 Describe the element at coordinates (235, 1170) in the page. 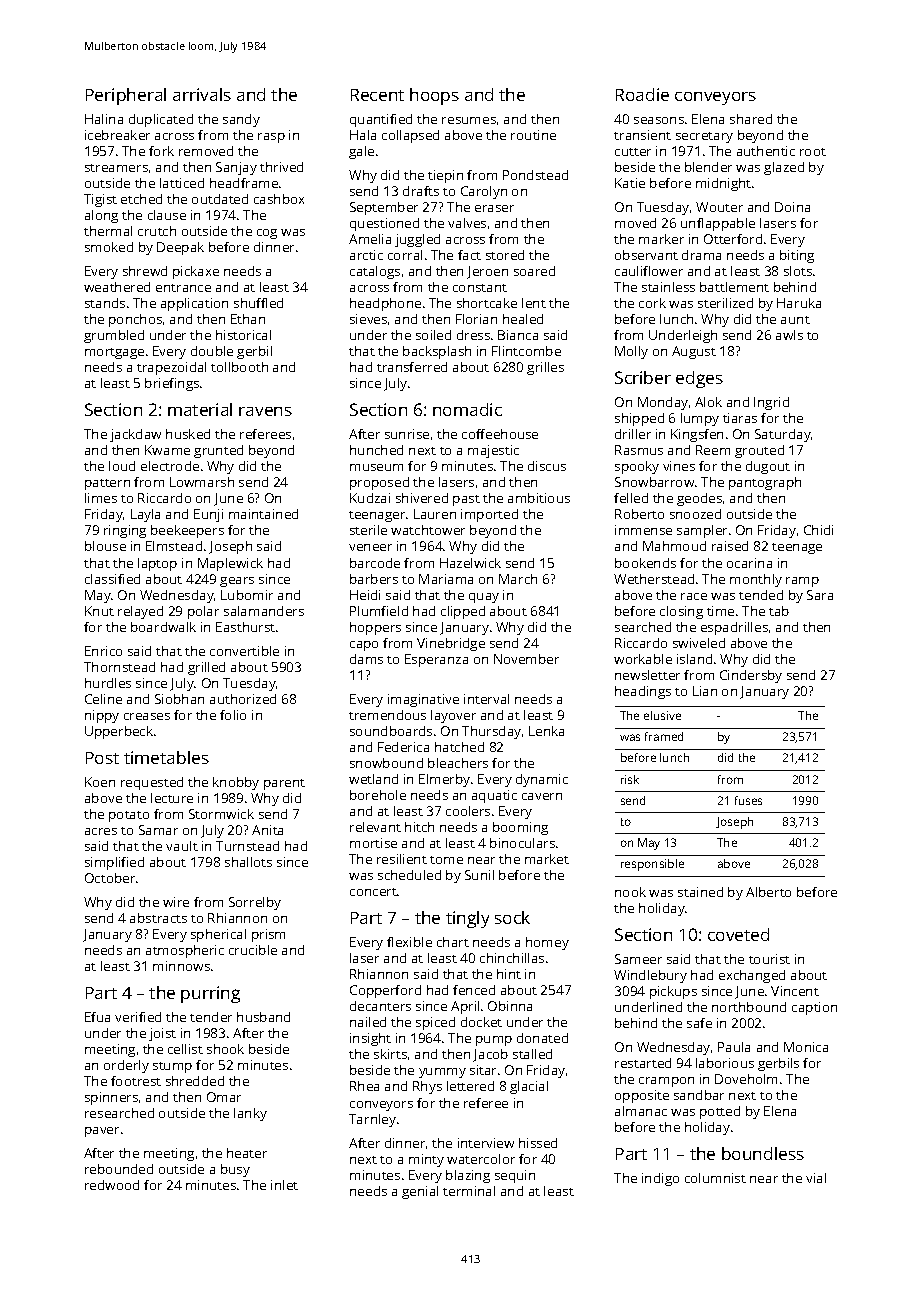

I see `busy` at that location.
